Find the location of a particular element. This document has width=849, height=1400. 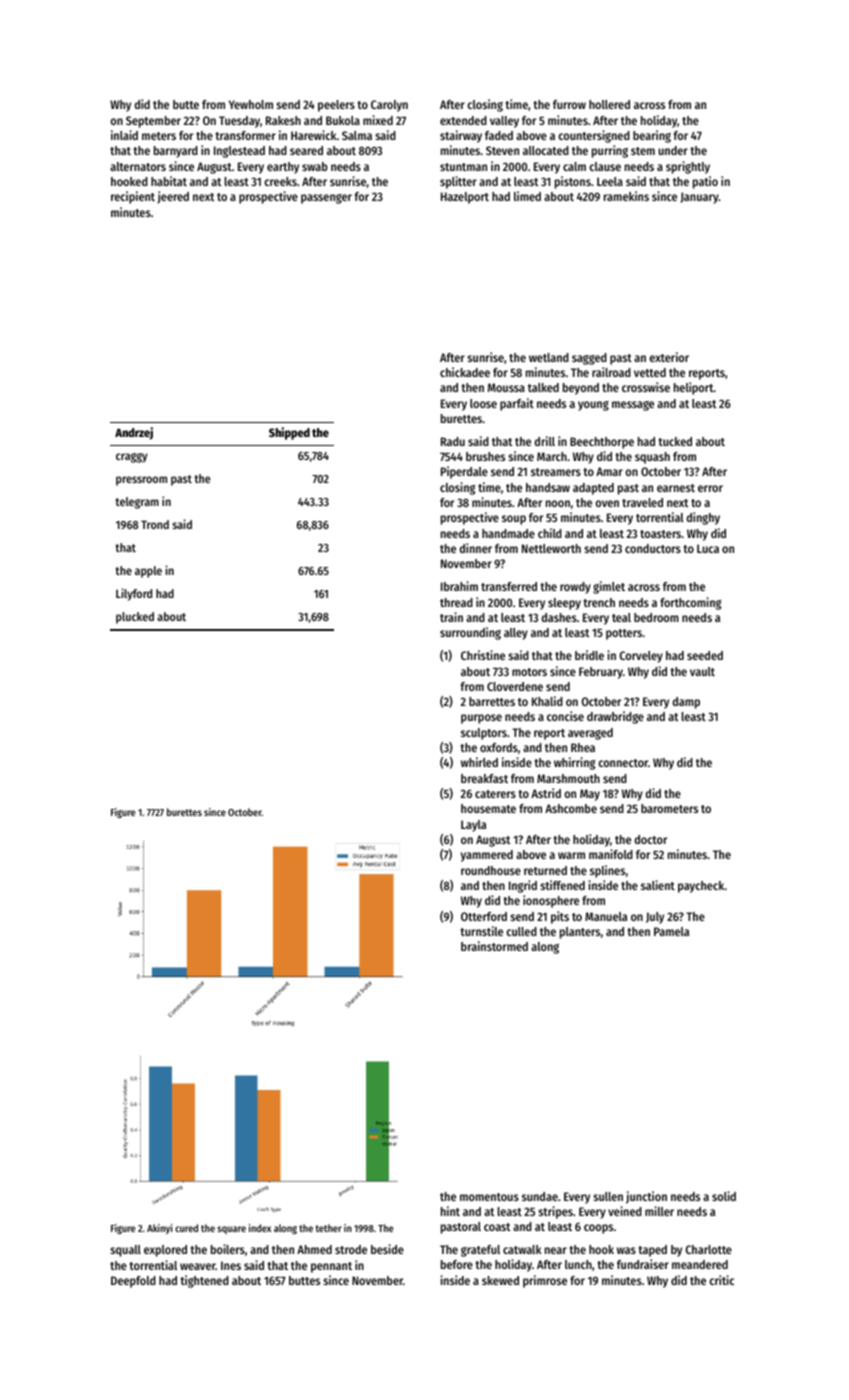

train is located at coordinates (451, 617).
